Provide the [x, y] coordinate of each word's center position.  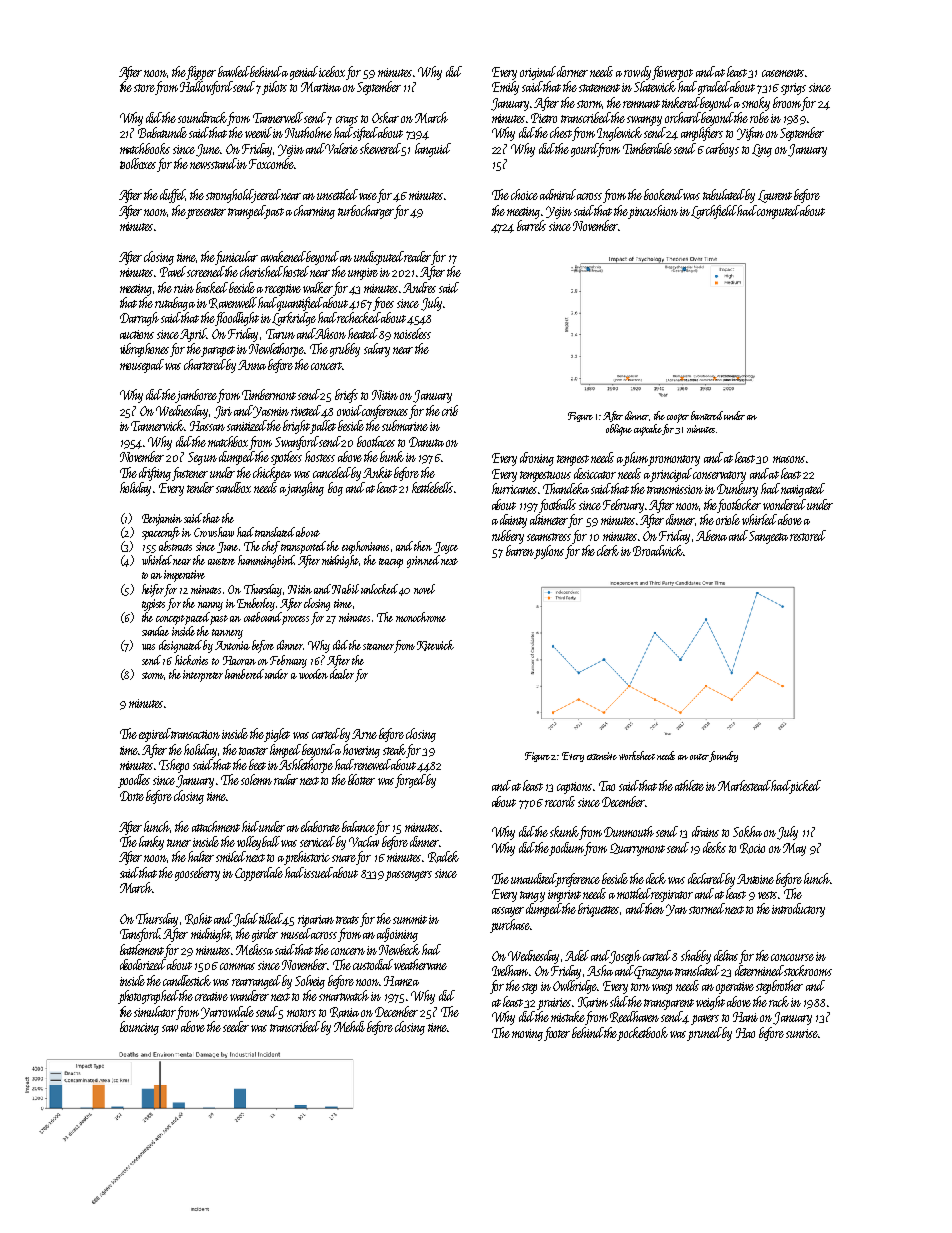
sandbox [233, 487]
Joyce [446, 548]
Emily [505, 88]
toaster [253, 751]
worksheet [637, 755]
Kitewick [435, 645]
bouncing [139, 1028]
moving [527, 1035]
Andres [419, 287]
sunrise [802, 1033]
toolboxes [138, 163]
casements [783, 73]
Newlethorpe [276, 350]
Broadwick [657, 550]
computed [778, 212]
